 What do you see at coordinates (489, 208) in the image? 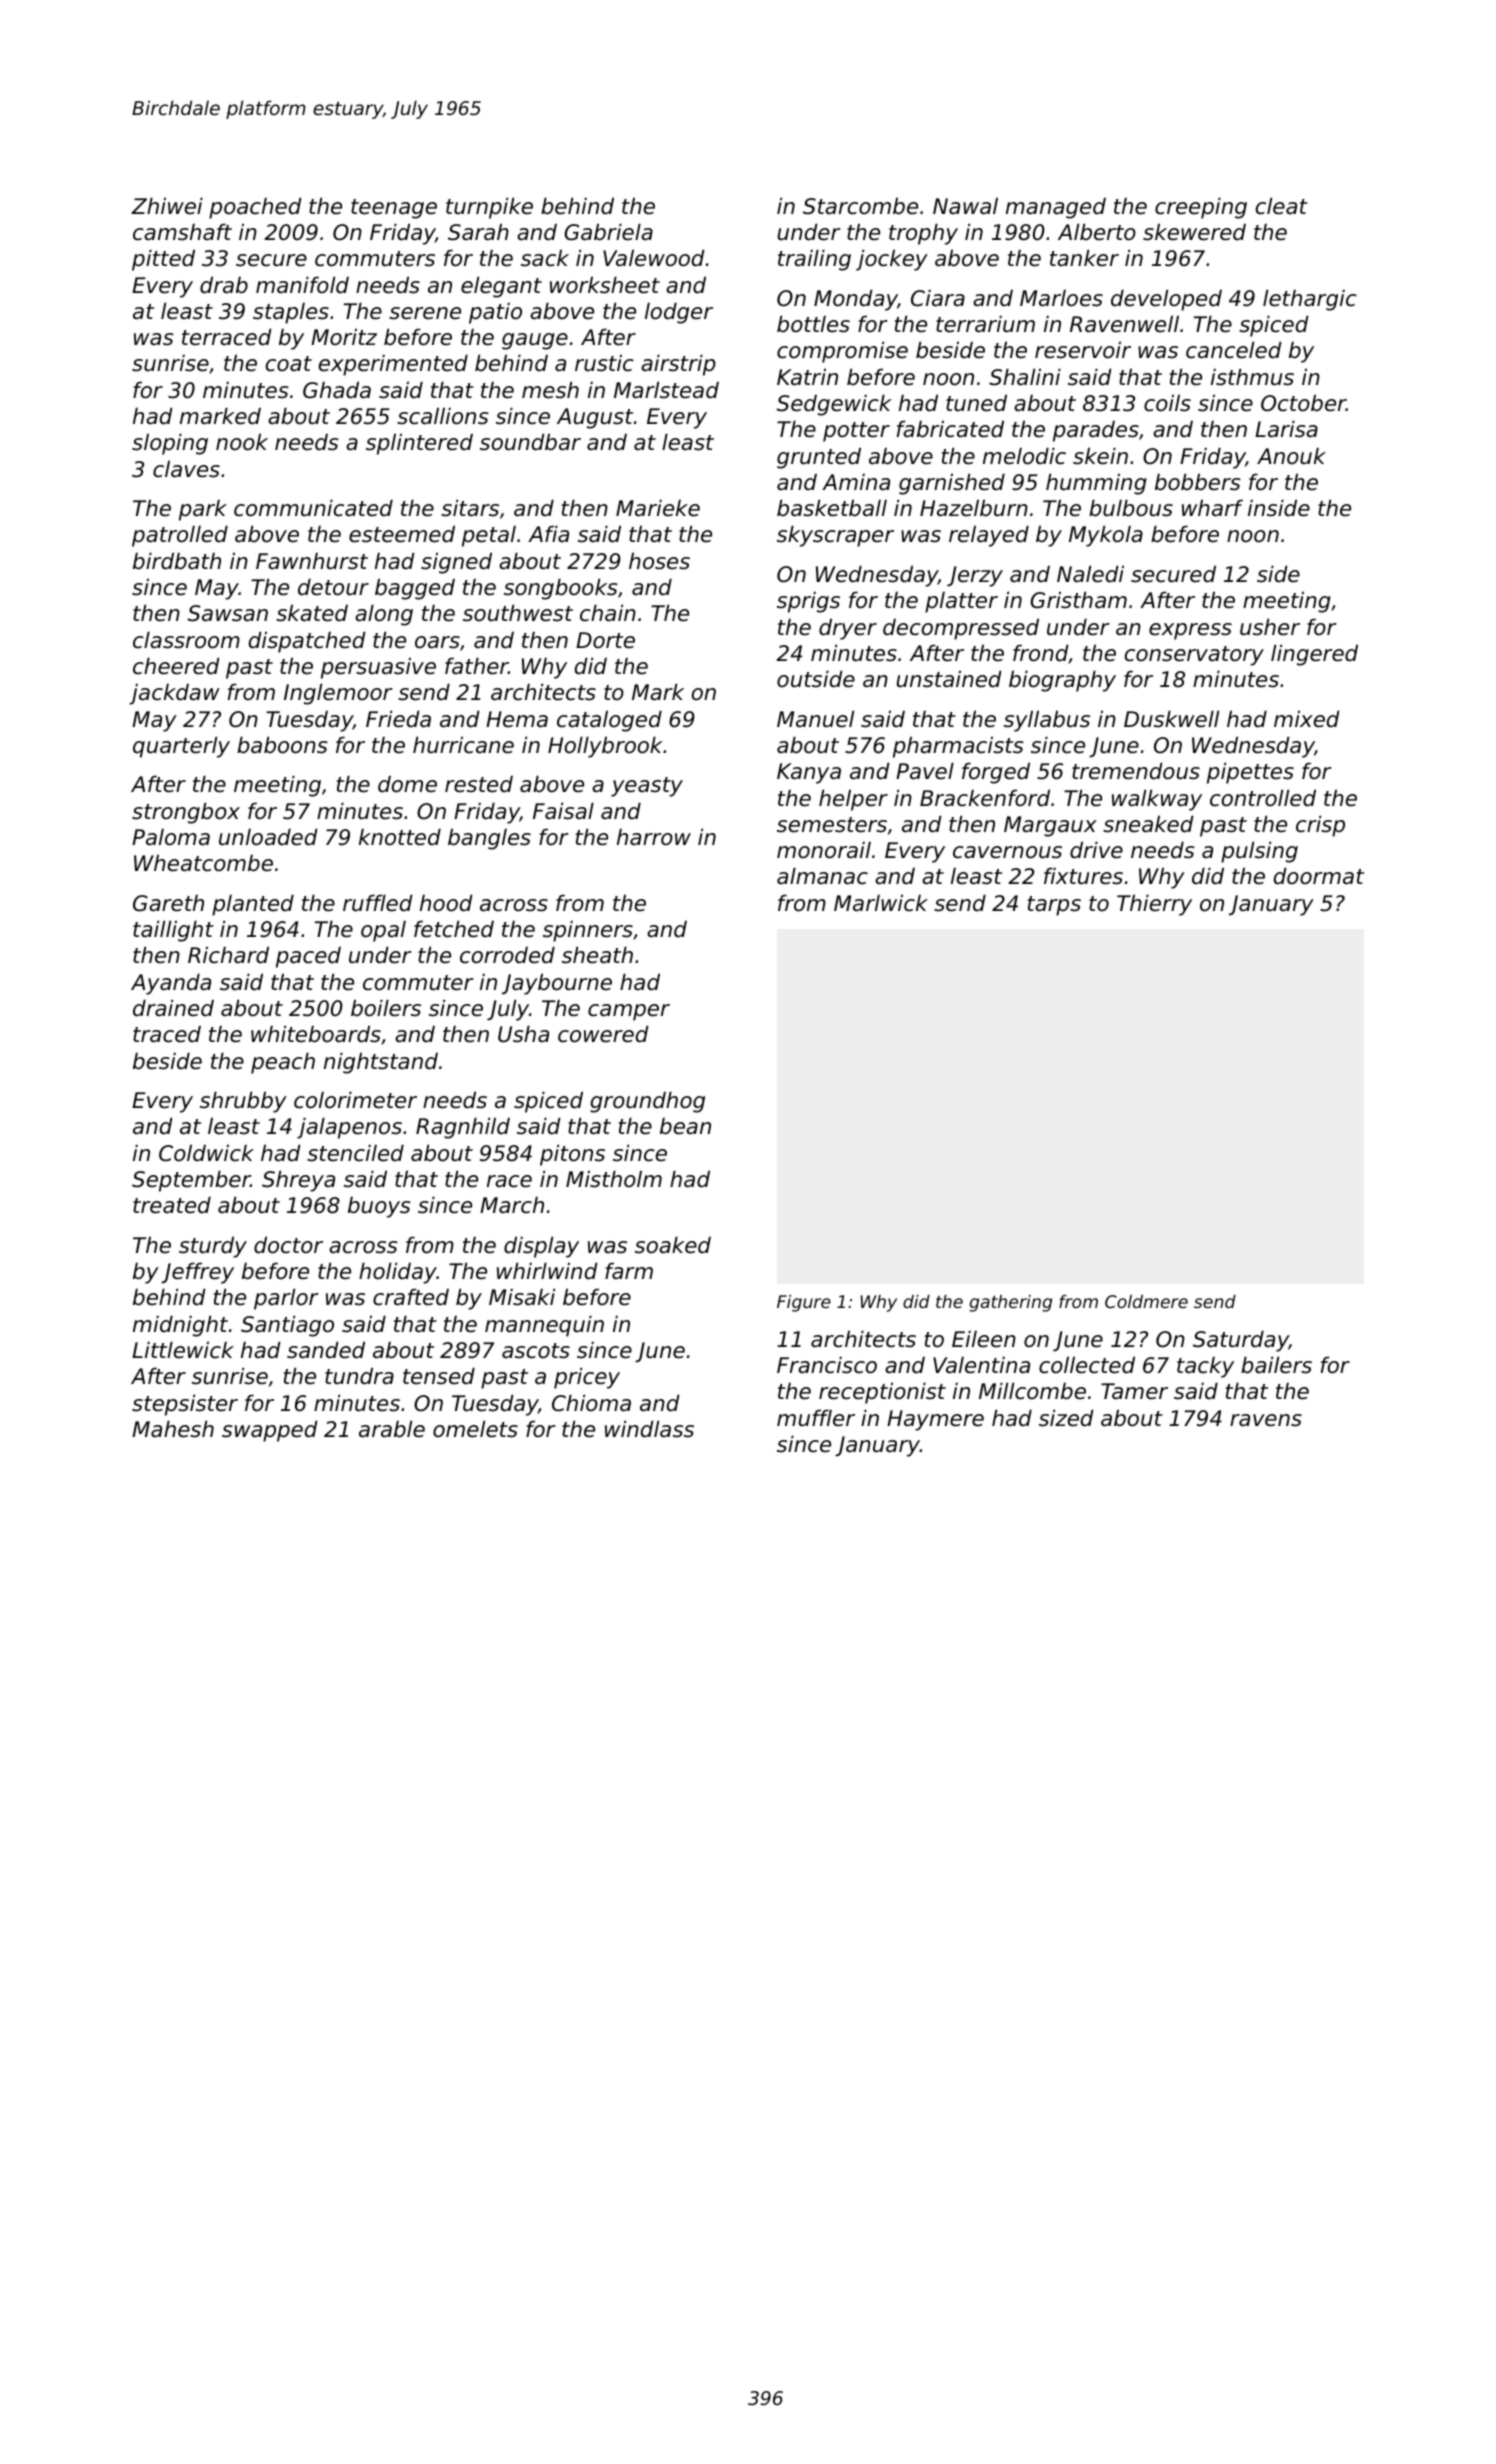
I see `turnpike` at bounding box center [489, 208].
